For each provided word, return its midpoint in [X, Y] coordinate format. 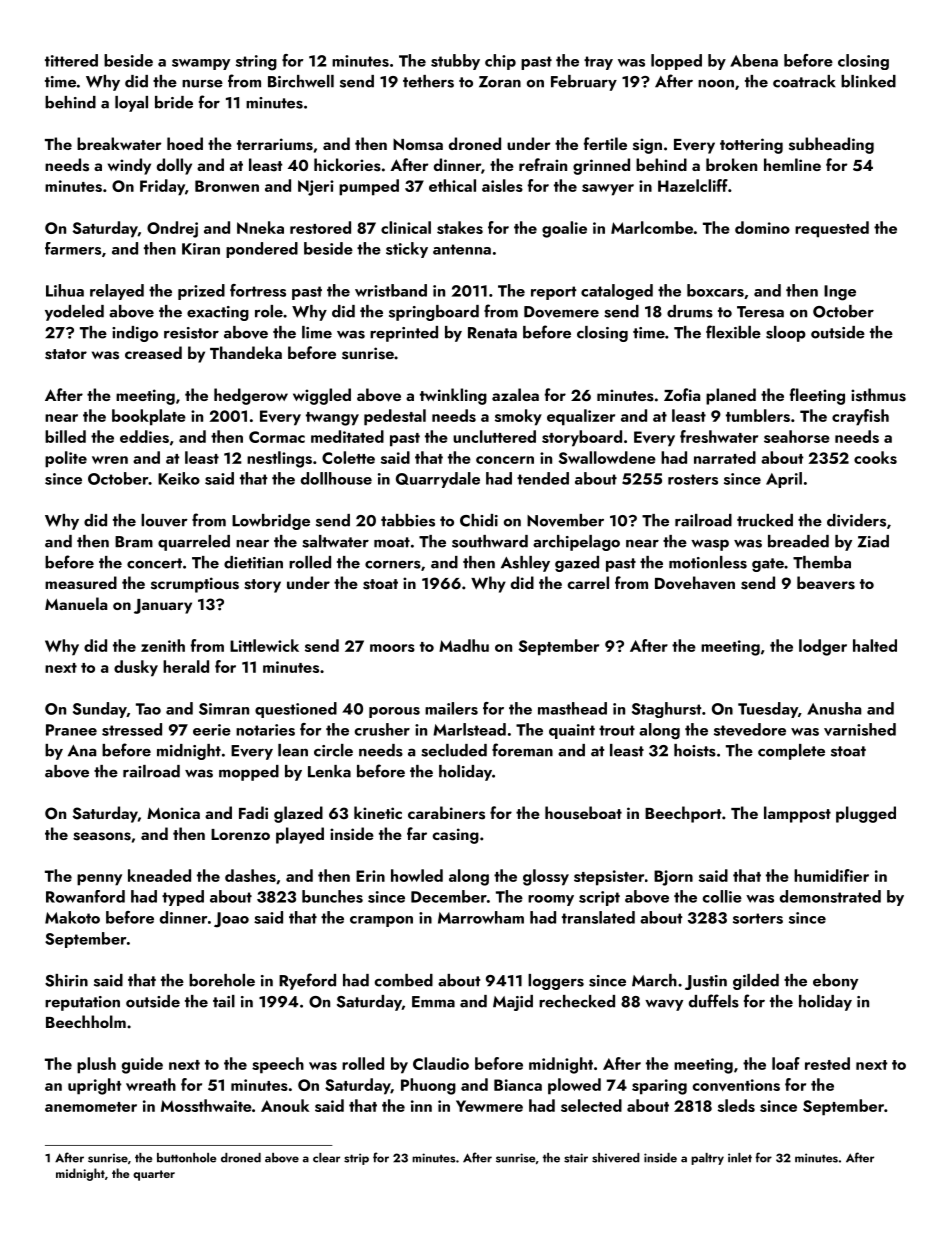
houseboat [583, 813]
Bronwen [227, 186]
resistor [191, 333]
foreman [522, 750]
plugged [866, 814]
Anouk [285, 1105]
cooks [875, 457]
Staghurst [666, 710]
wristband [391, 290]
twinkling [453, 396]
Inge [840, 293]
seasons [102, 836]
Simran [224, 709]
